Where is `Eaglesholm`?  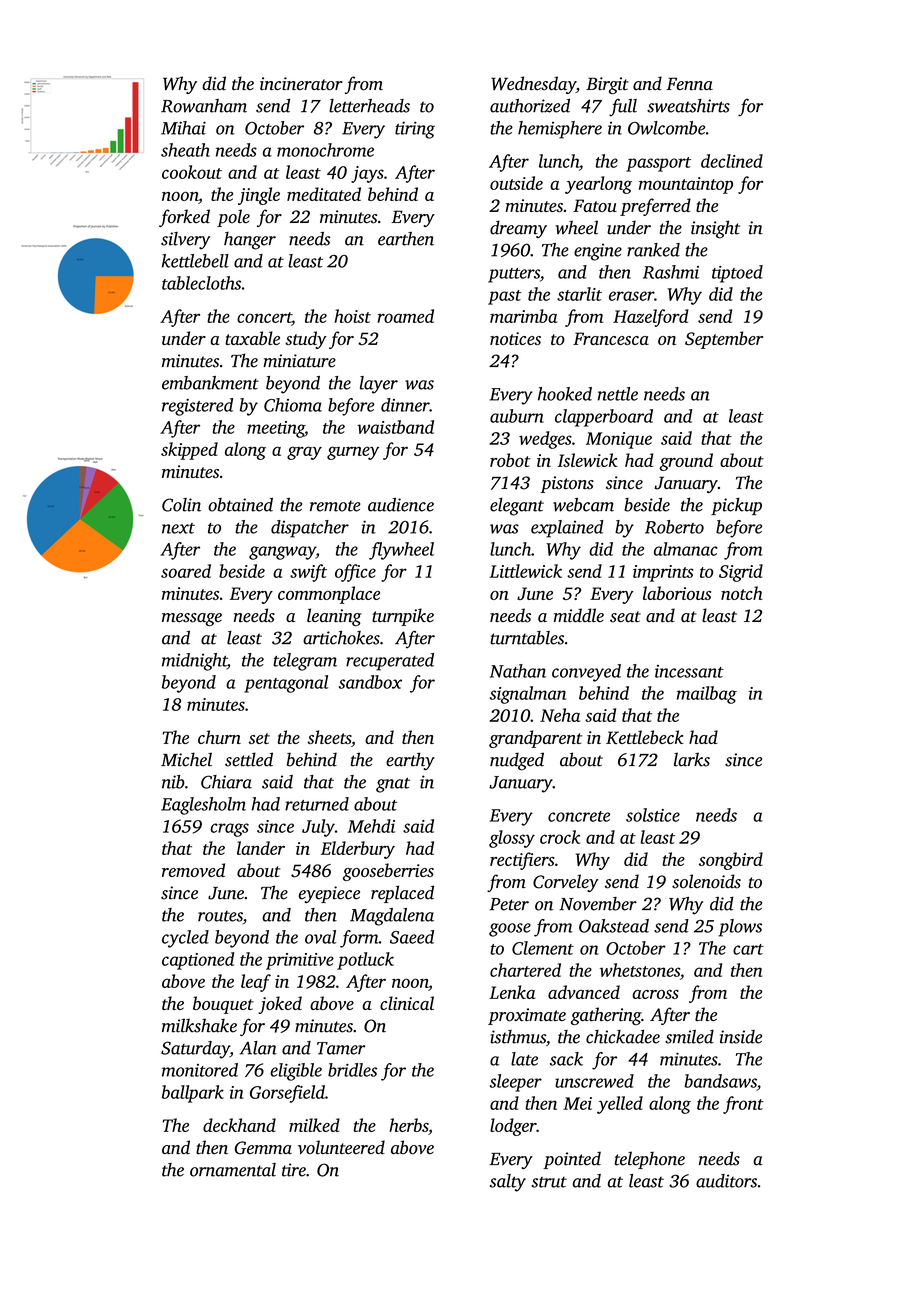
Eaglesholm is located at coordinates (203, 806).
